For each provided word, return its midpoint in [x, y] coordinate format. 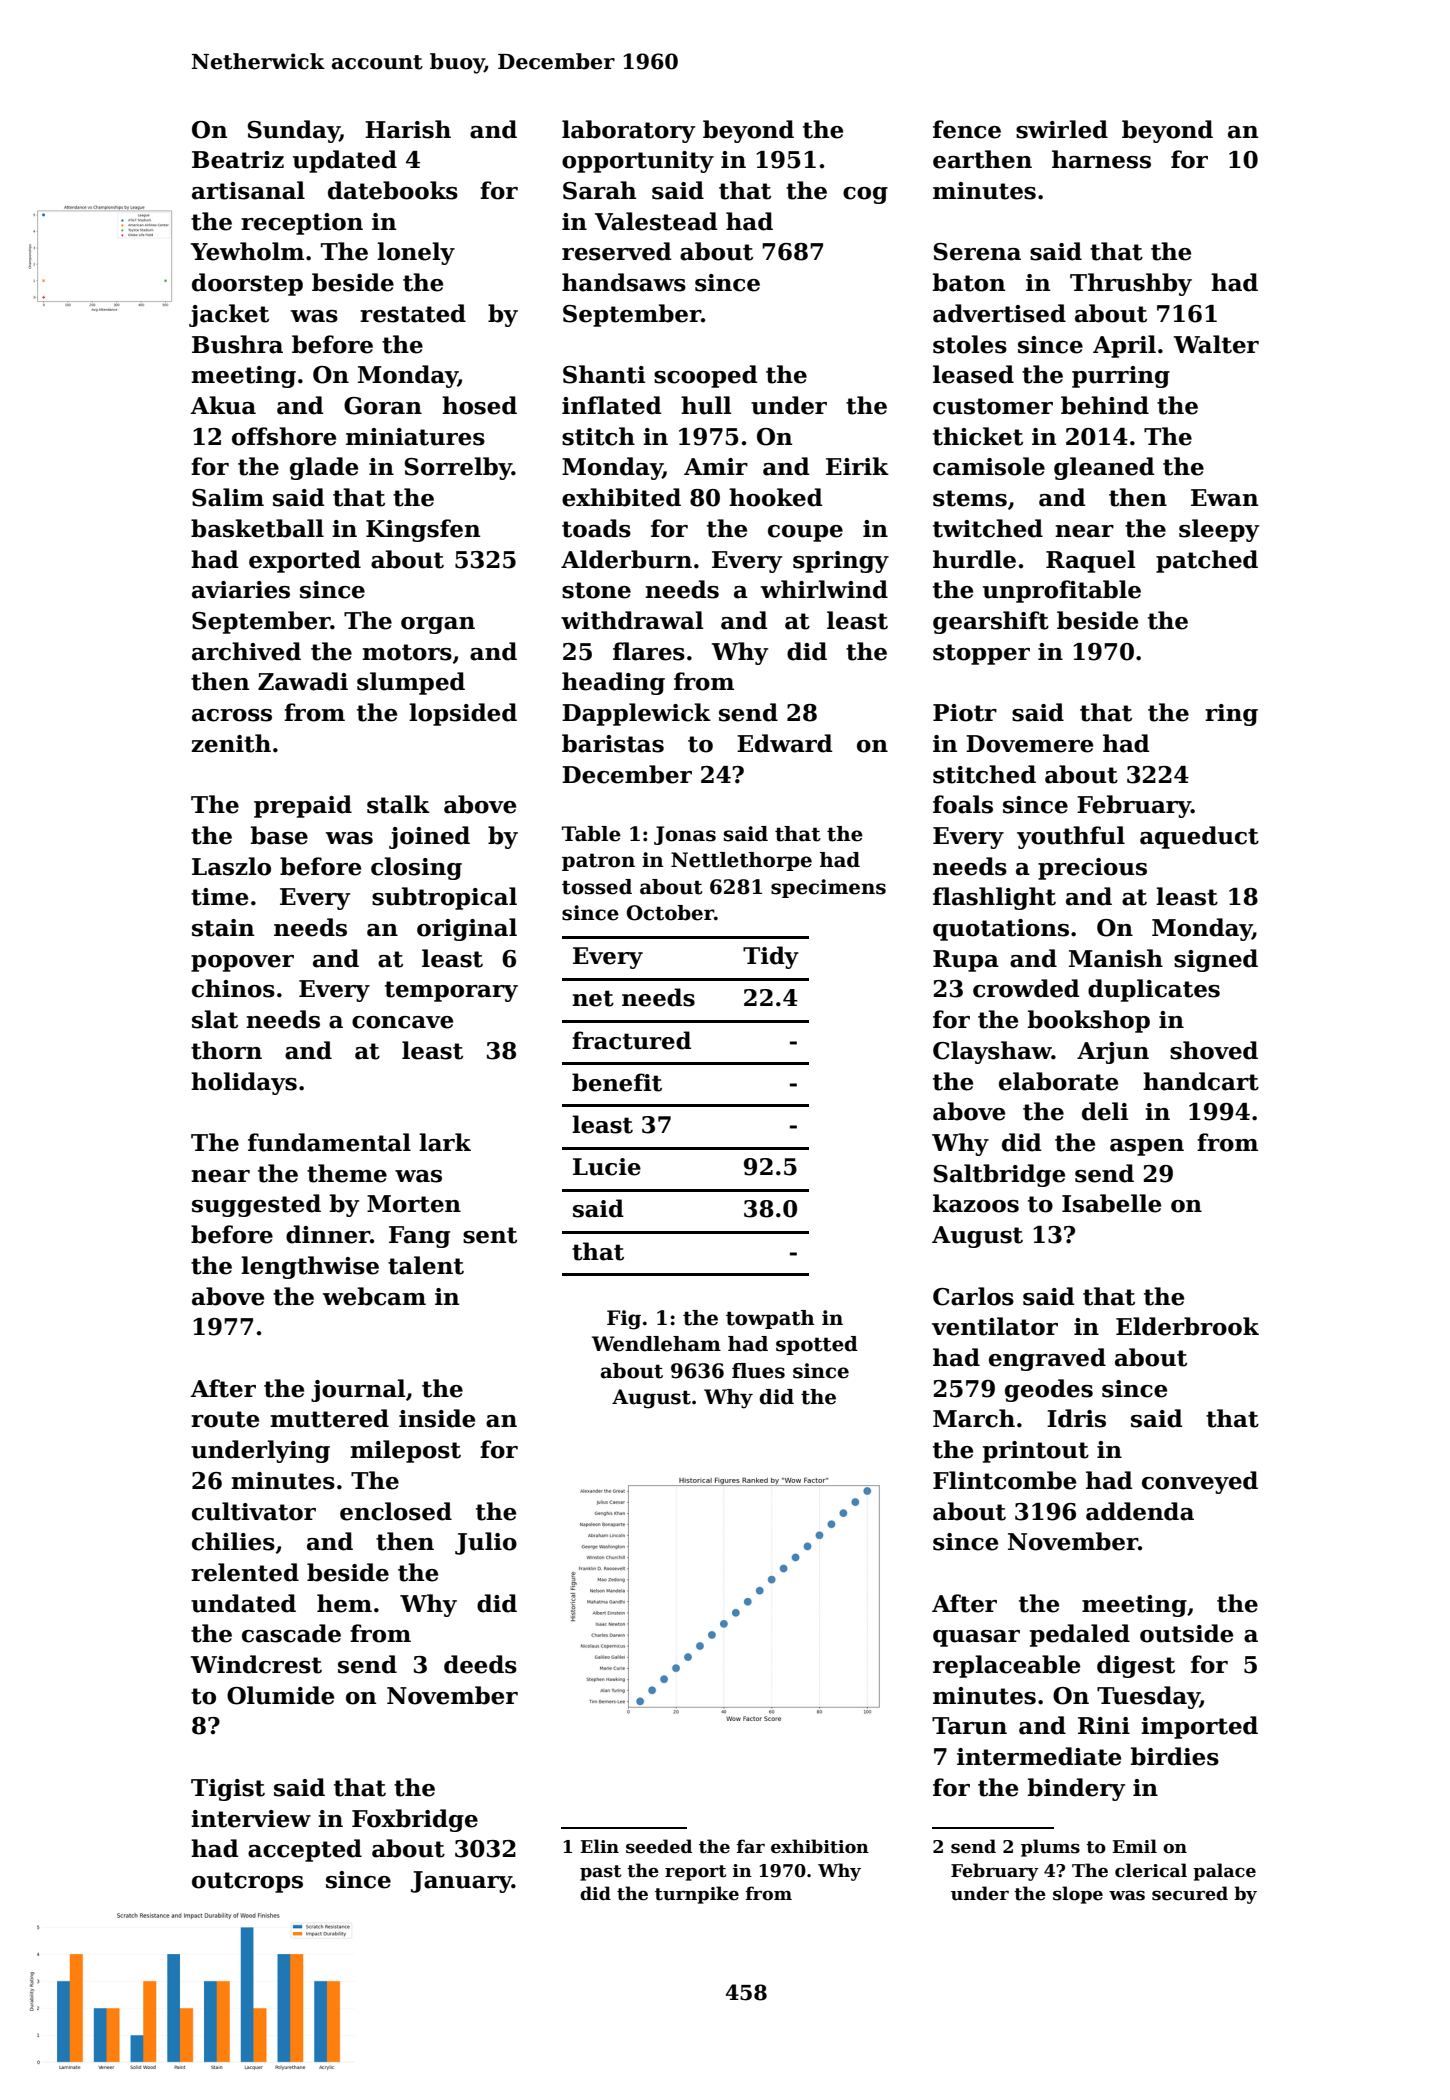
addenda [1140, 1511]
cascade [291, 1633]
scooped [706, 376]
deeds [480, 1664]
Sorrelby [458, 468]
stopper [981, 654]
